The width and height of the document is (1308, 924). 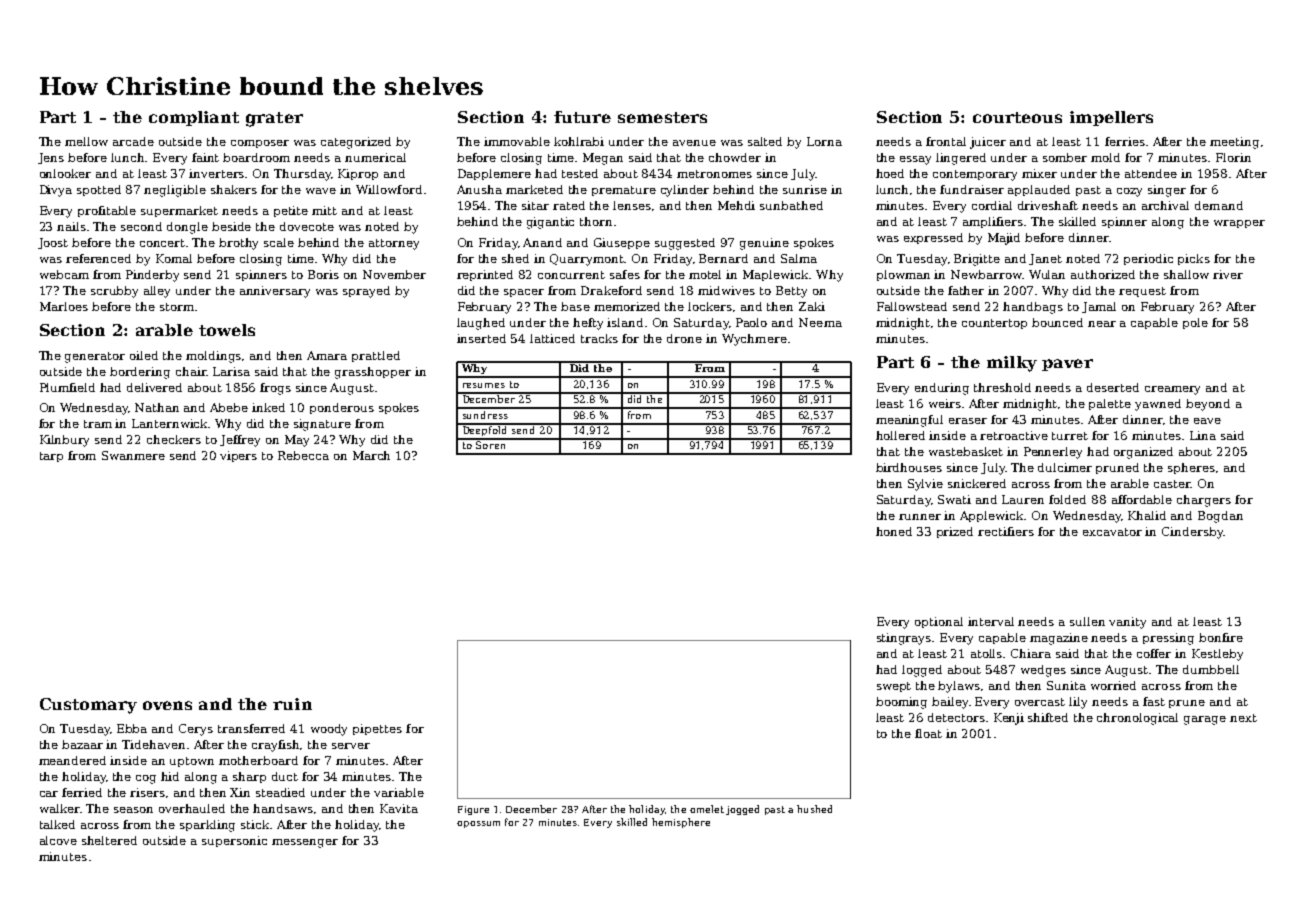 I want to click on impellers, so click(x=1111, y=118).
